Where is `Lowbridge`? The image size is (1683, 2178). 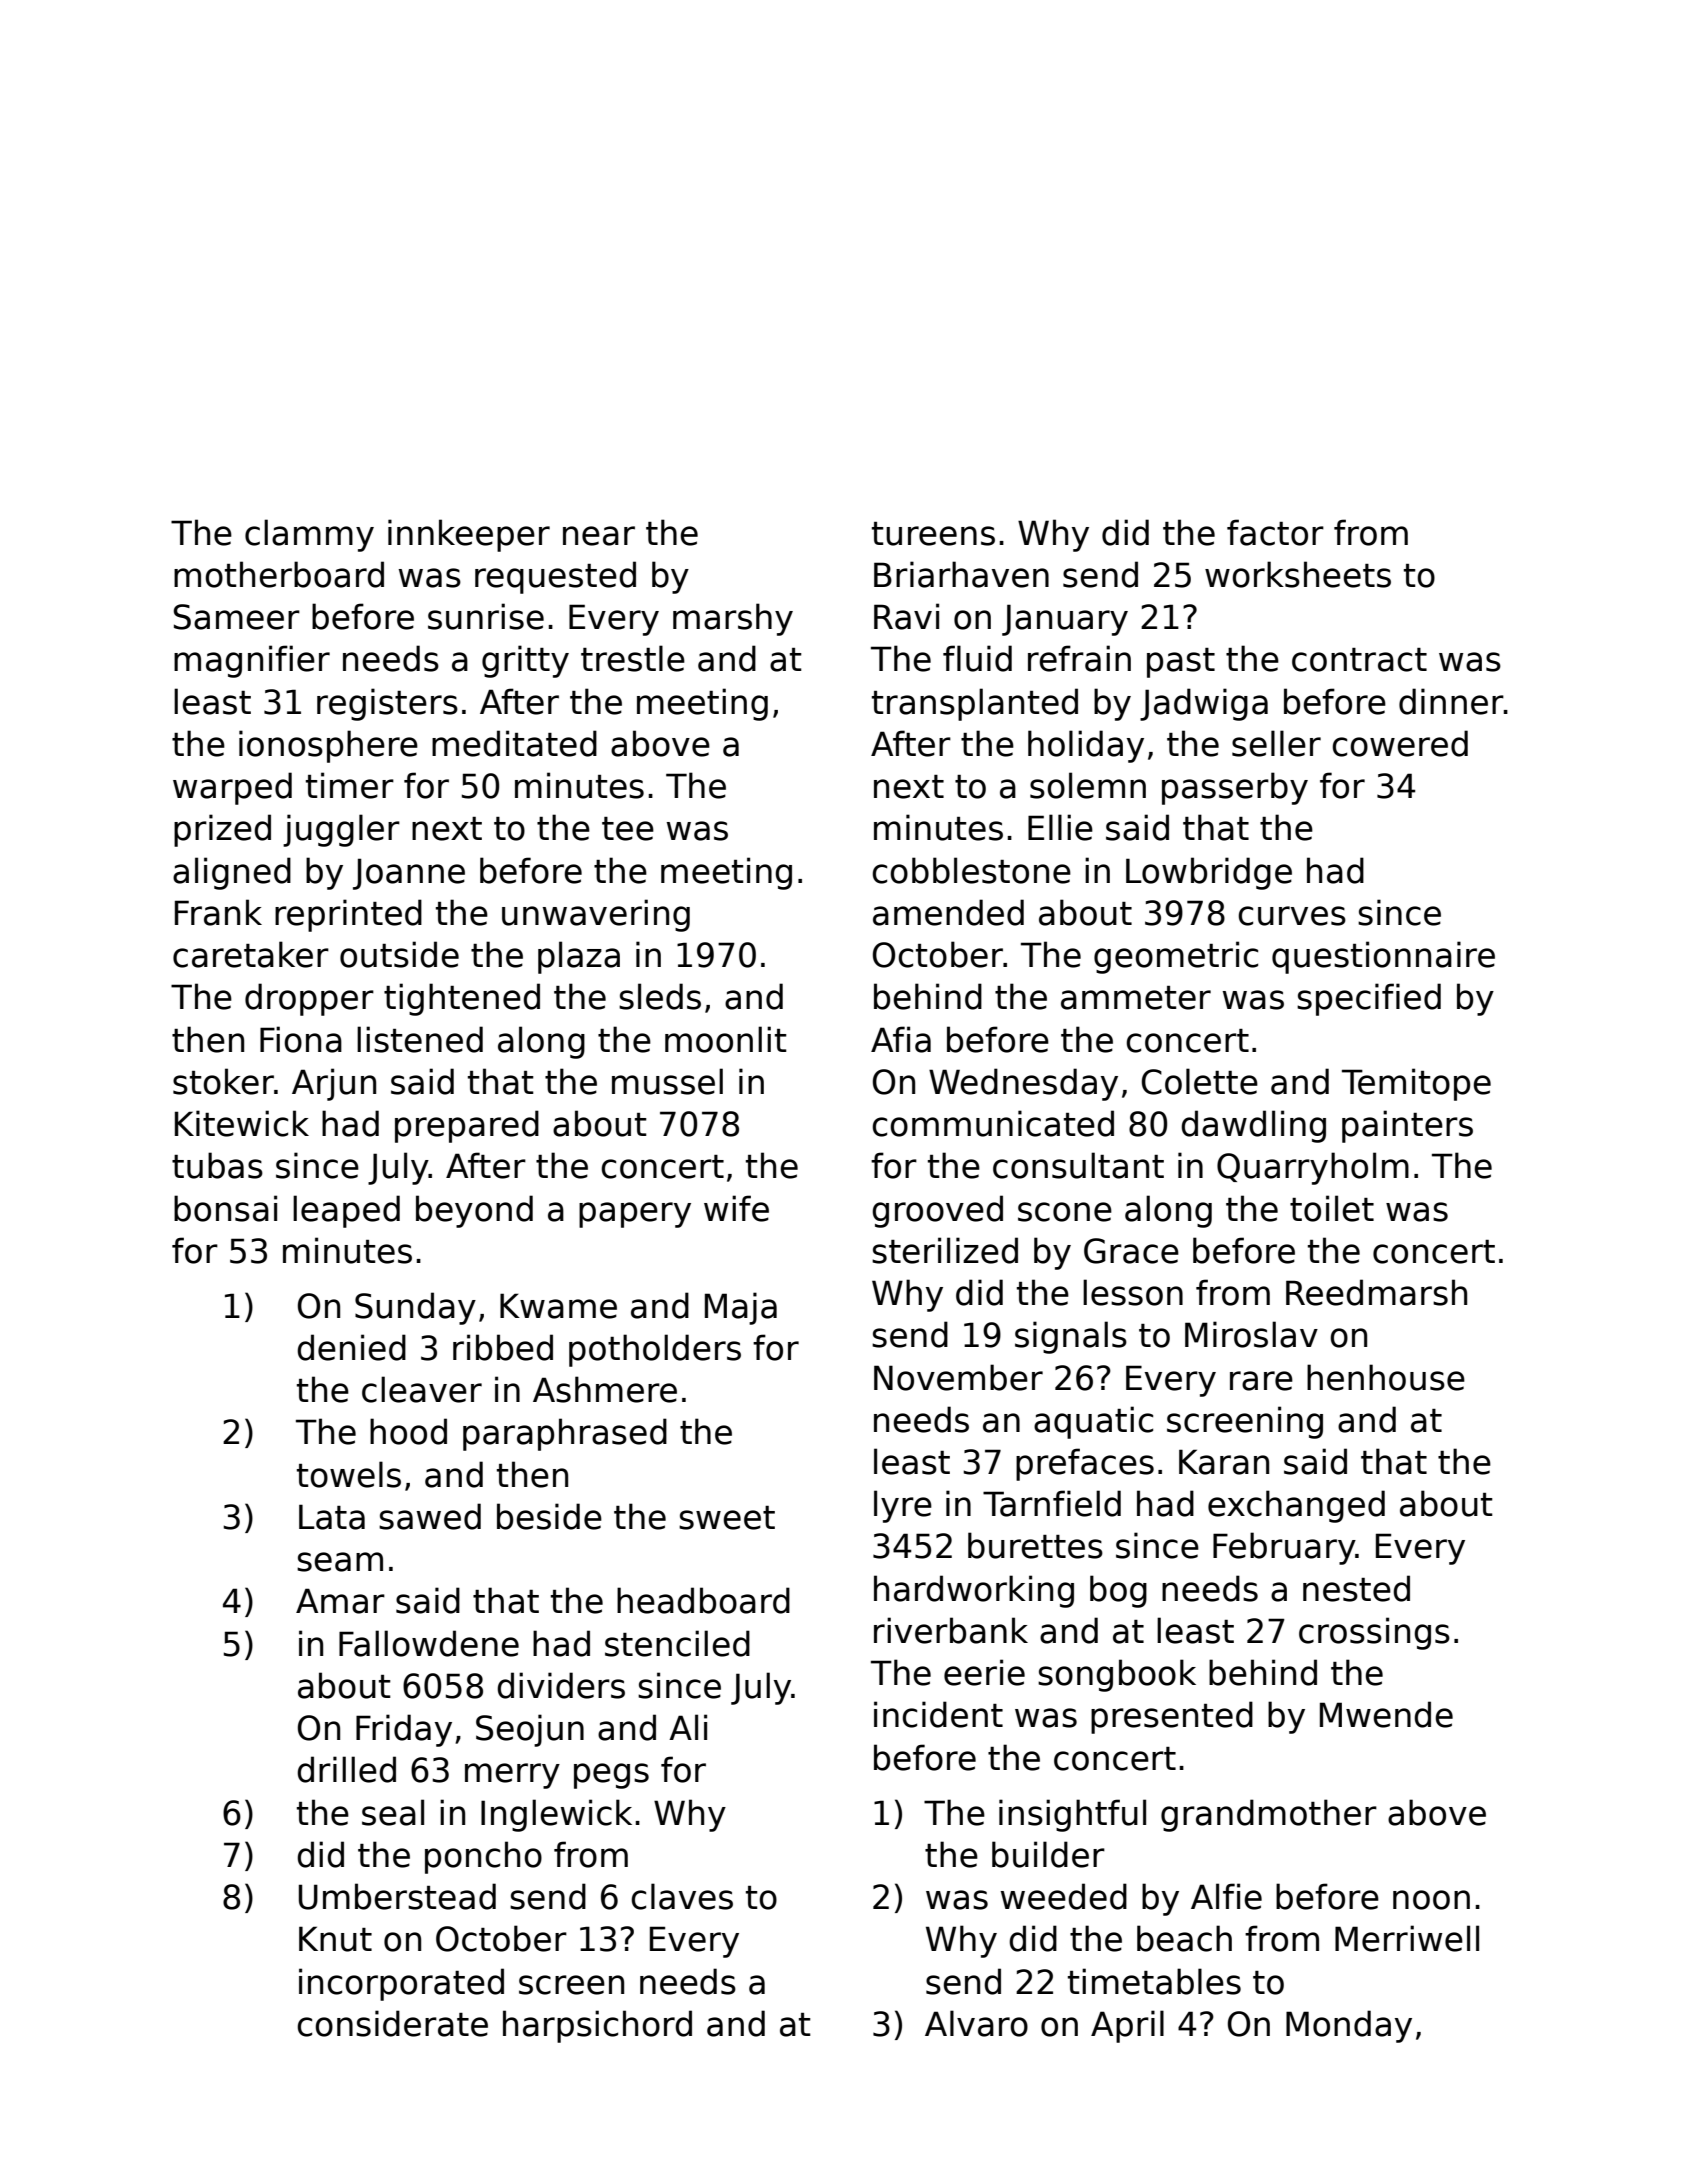 Lowbridge is located at coordinates (1209, 873).
